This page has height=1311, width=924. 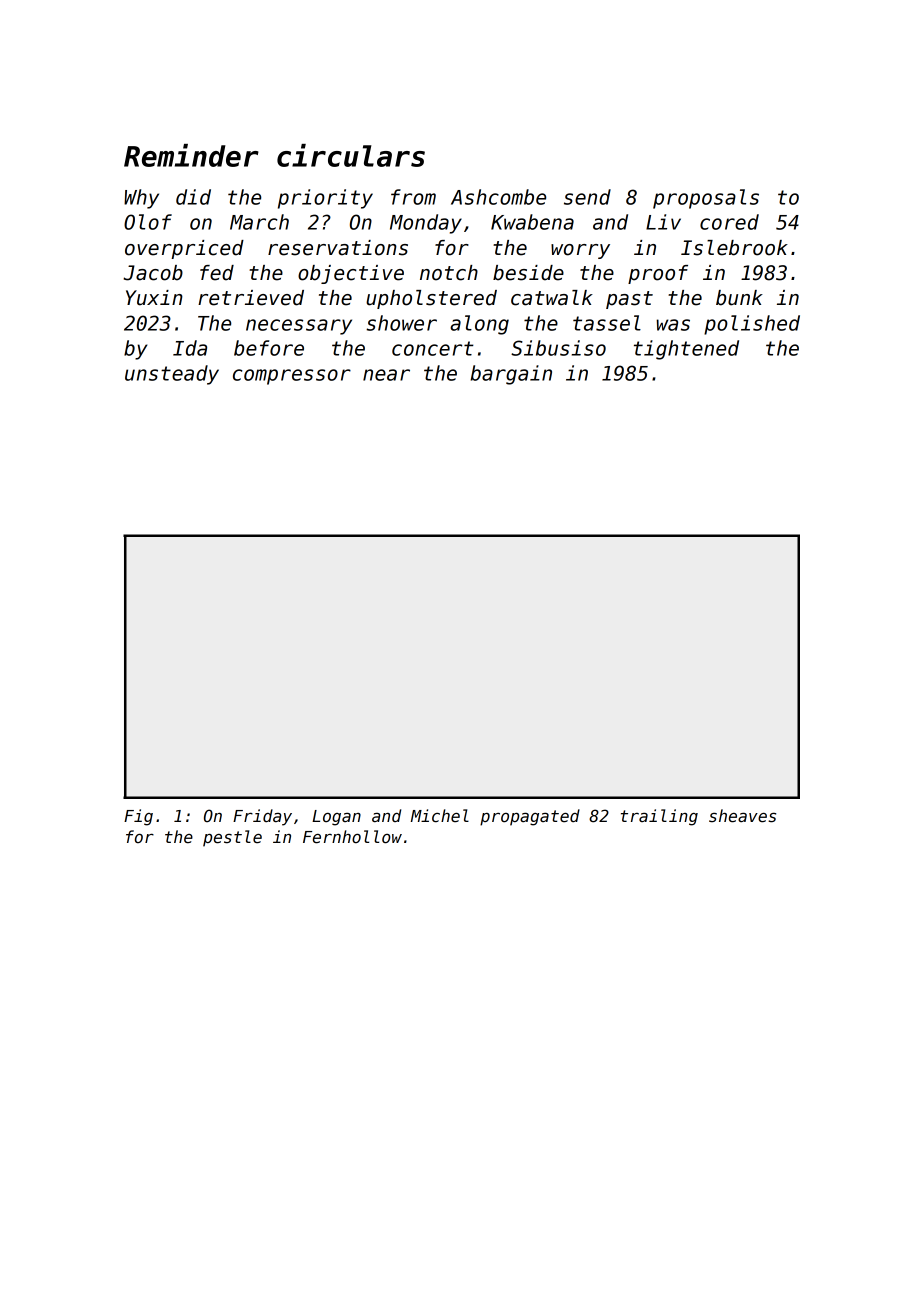 I want to click on trailing, so click(x=659, y=817).
